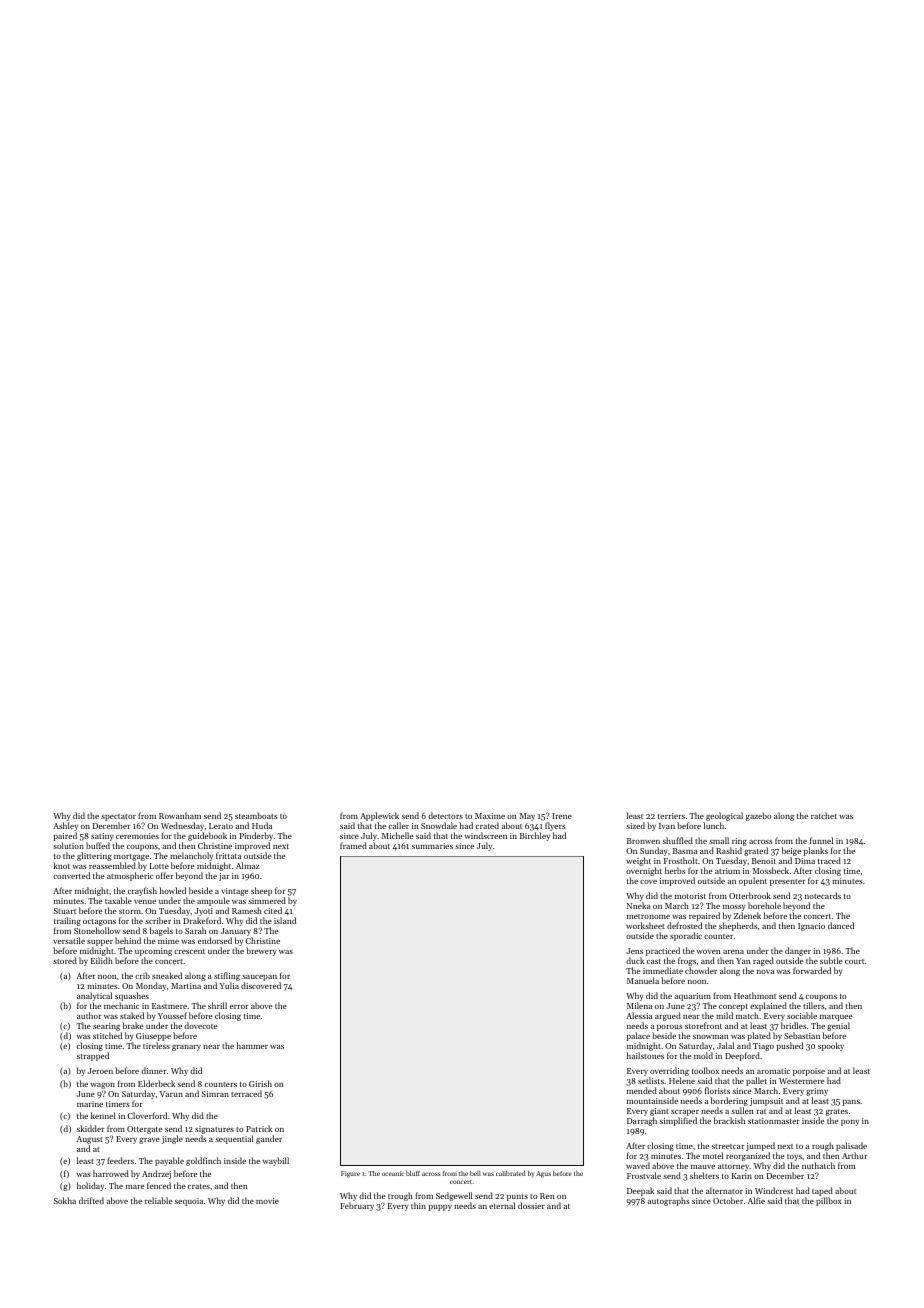 The height and width of the page is (1308, 924). Describe the element at coordinates (133, 1025) in the page. I see `brake` at that location.
